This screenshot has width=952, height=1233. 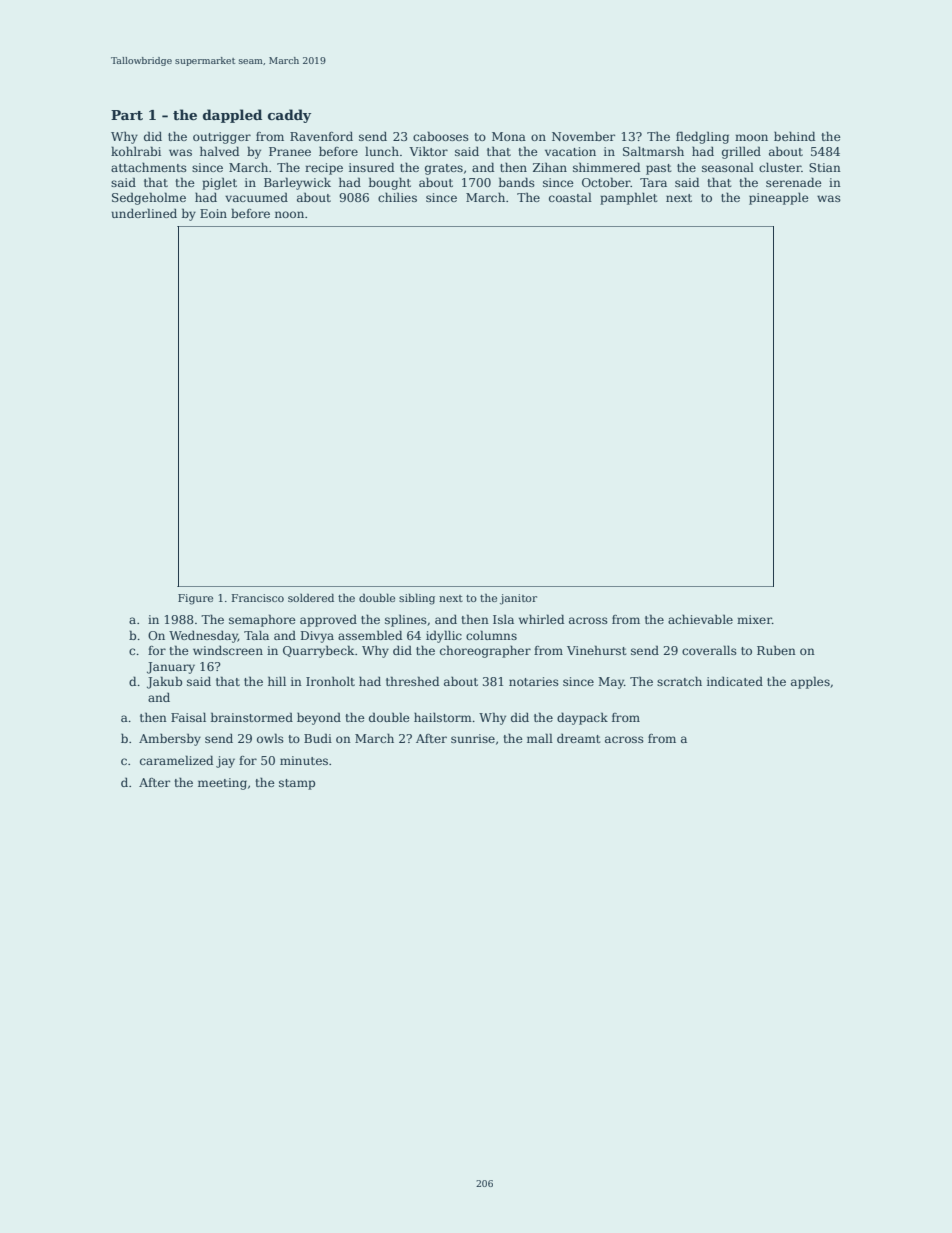 I want to click on chilies, so click(x=397, y=197).
